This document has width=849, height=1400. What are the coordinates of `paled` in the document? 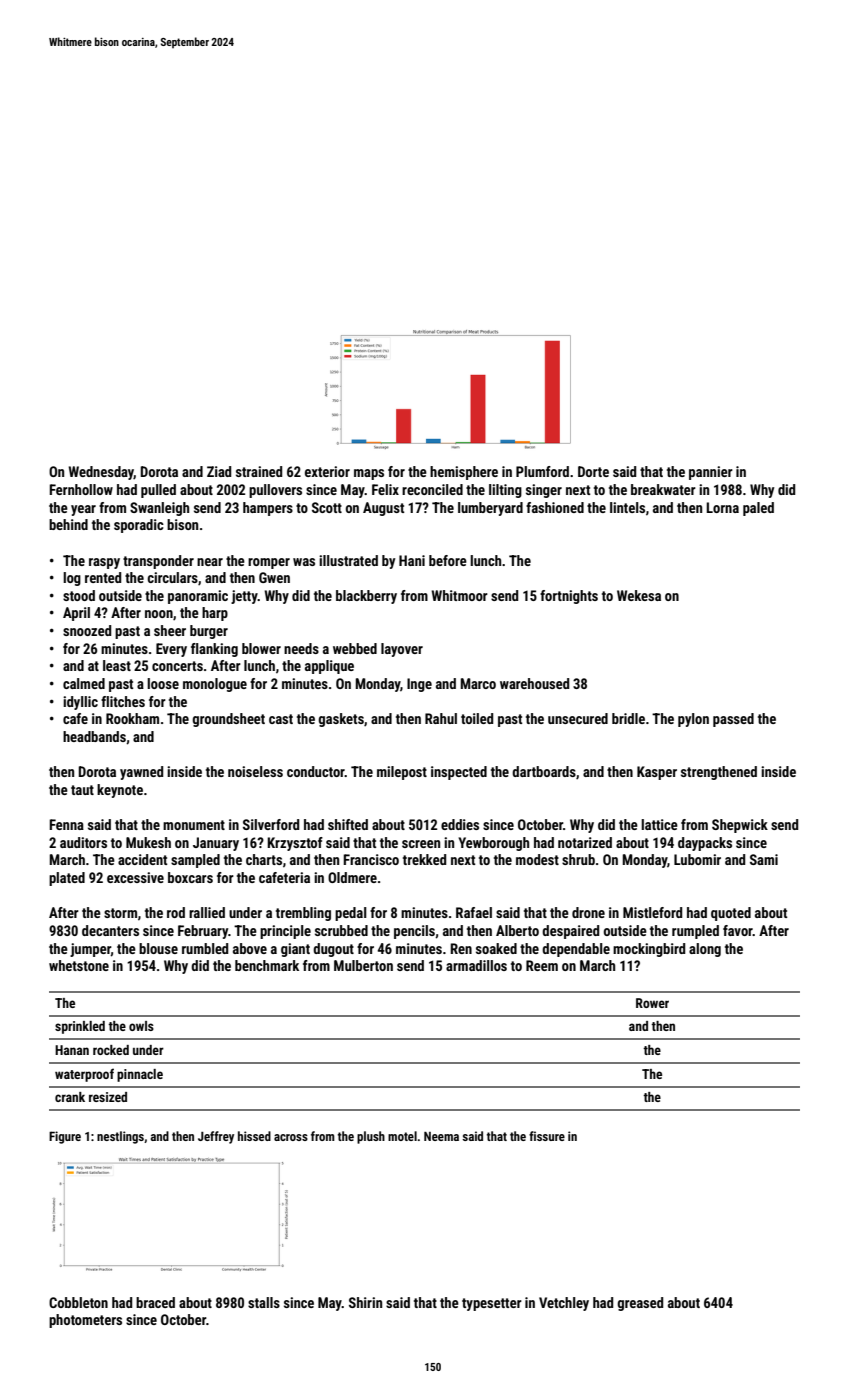 It's located at (758, 509).
